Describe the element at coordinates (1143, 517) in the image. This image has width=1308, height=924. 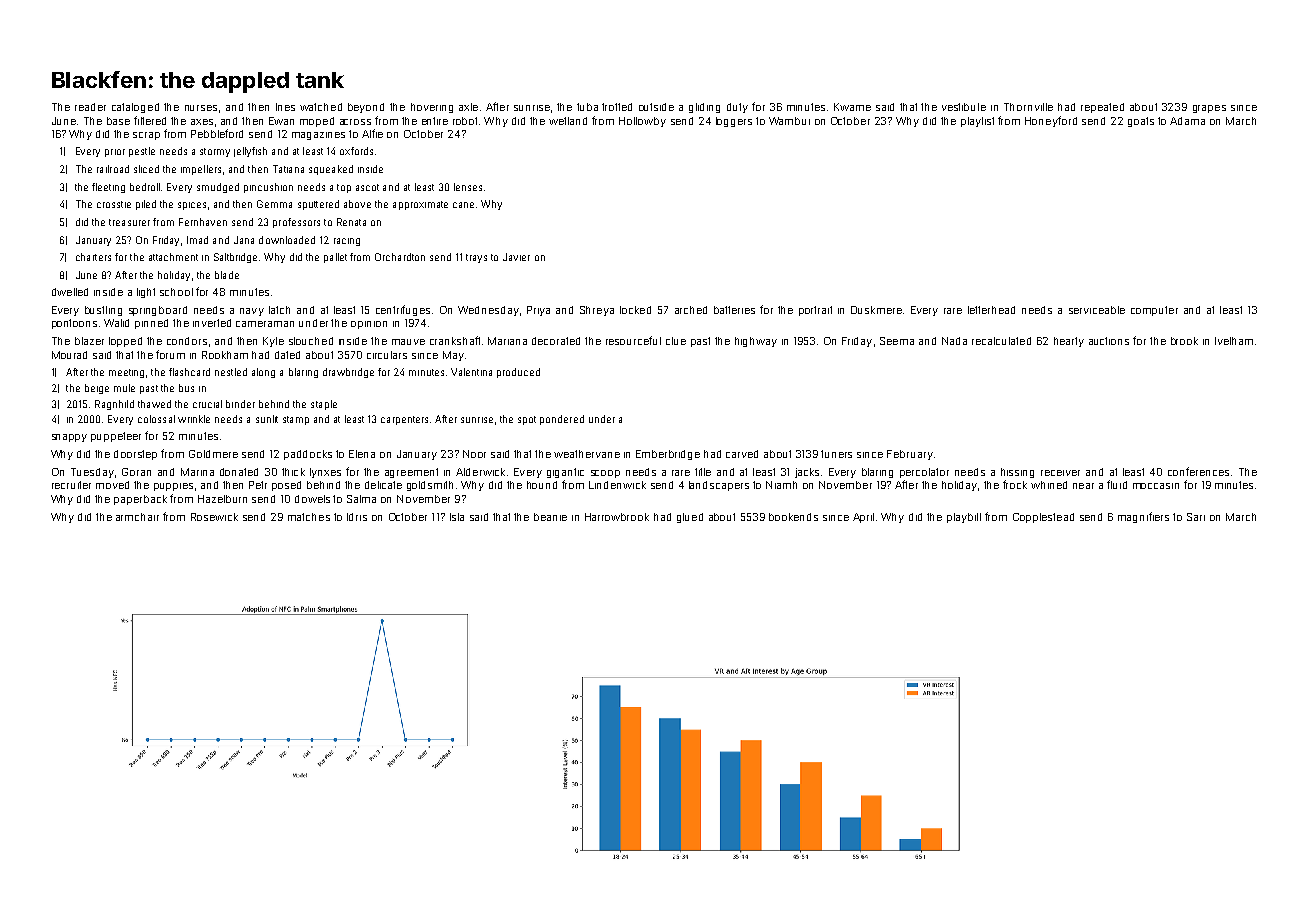
I see `magnifiers` at that location.
